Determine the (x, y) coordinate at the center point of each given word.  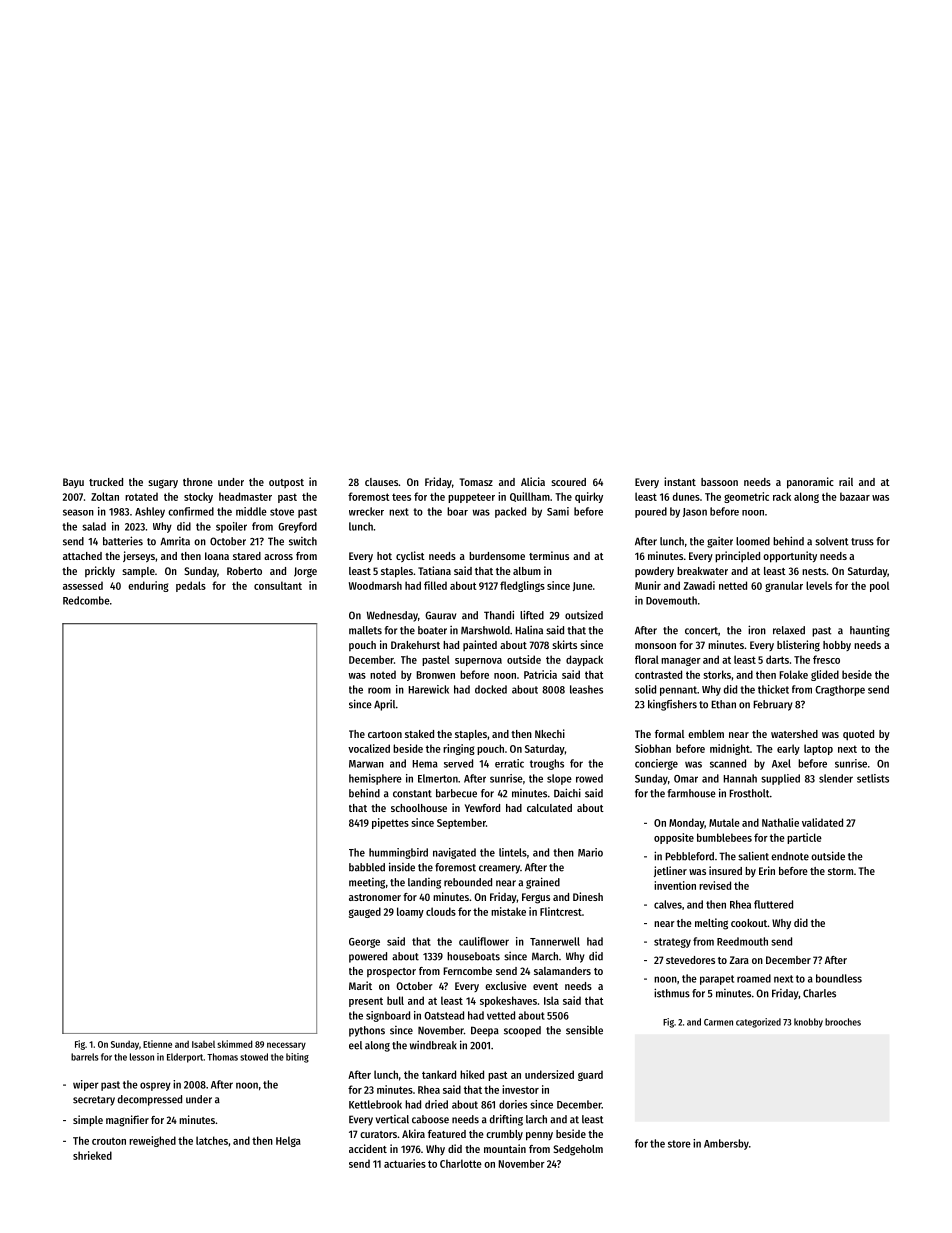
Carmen (718, 1022)
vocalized (369, 748)
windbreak (433, 1045)
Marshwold (485, 630)
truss (862, 542)
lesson (142, 1057)
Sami (558, 511)
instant (680, 481)
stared (247, 556)
